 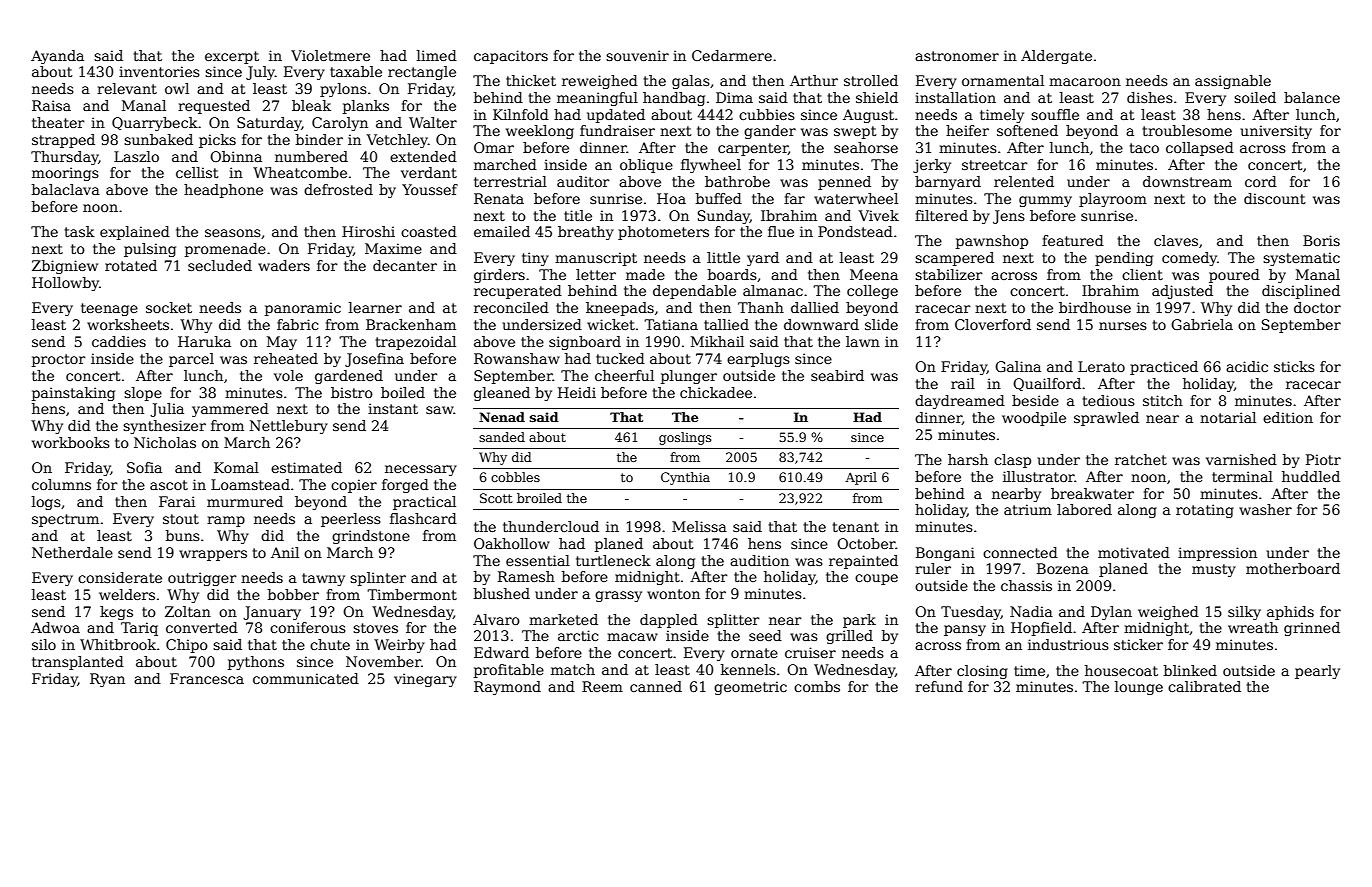 What do you see at coordinates (1288, 417) in the page?
I see `edition` at bounding box center [1288, 417].
